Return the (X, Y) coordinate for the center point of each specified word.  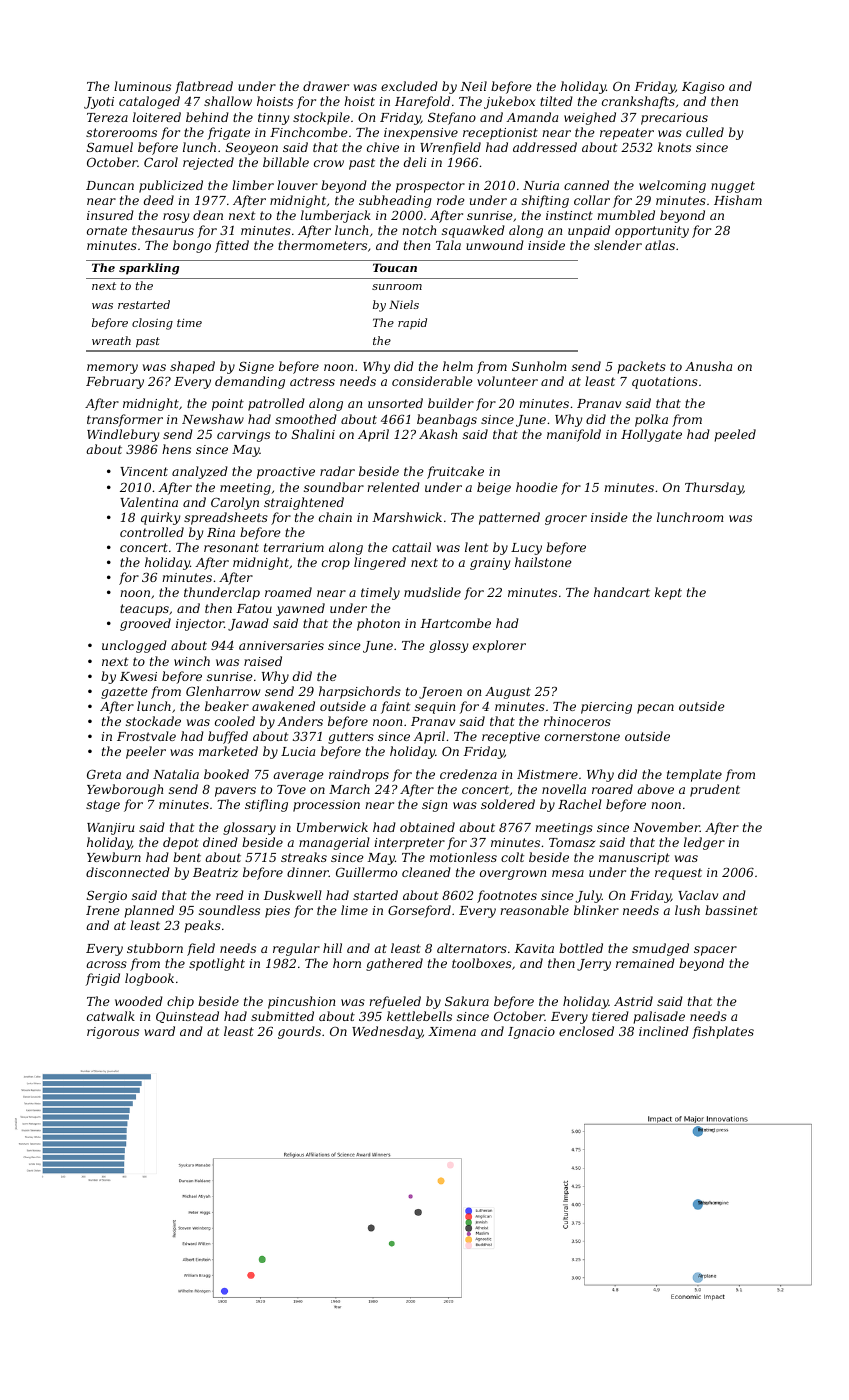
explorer (499, 646)
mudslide (432, 592)
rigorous (113, 1033)
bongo (192, 246)
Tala (448, 245)
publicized (171, 186)
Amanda (532, 117)
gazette (124, 693)
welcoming (672, 186)
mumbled (626, 215)
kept (668, 593)
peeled (735, 435)
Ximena (452, 1031)
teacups (144, 610)
